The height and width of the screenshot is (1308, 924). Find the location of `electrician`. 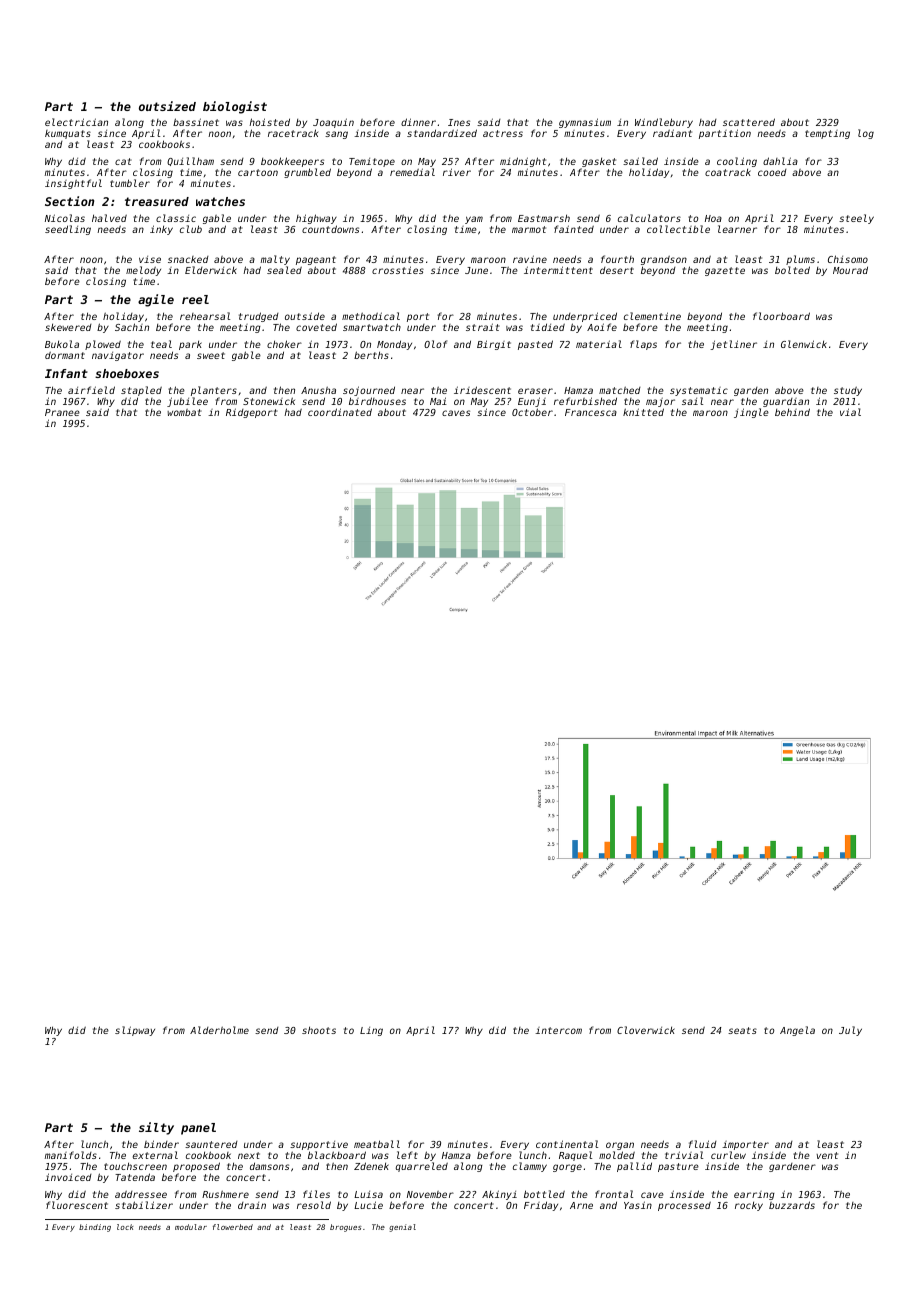

electrician is located at coordinates (76, 122).
